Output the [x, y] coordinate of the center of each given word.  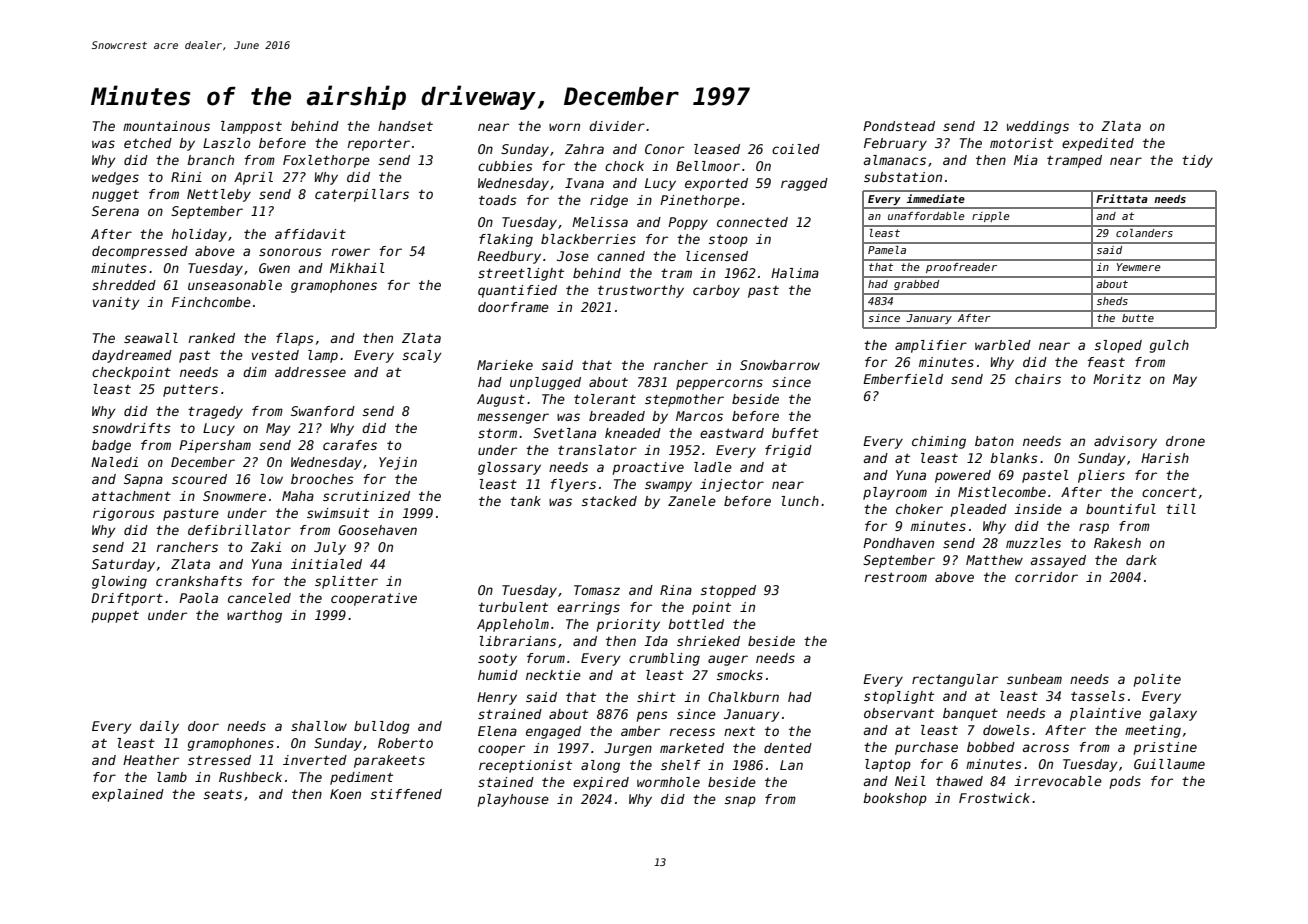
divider [617, 126]
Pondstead [899, 126]
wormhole [668, 782]
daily [159, 727]
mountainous [166, 126]
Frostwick [994, 798]
